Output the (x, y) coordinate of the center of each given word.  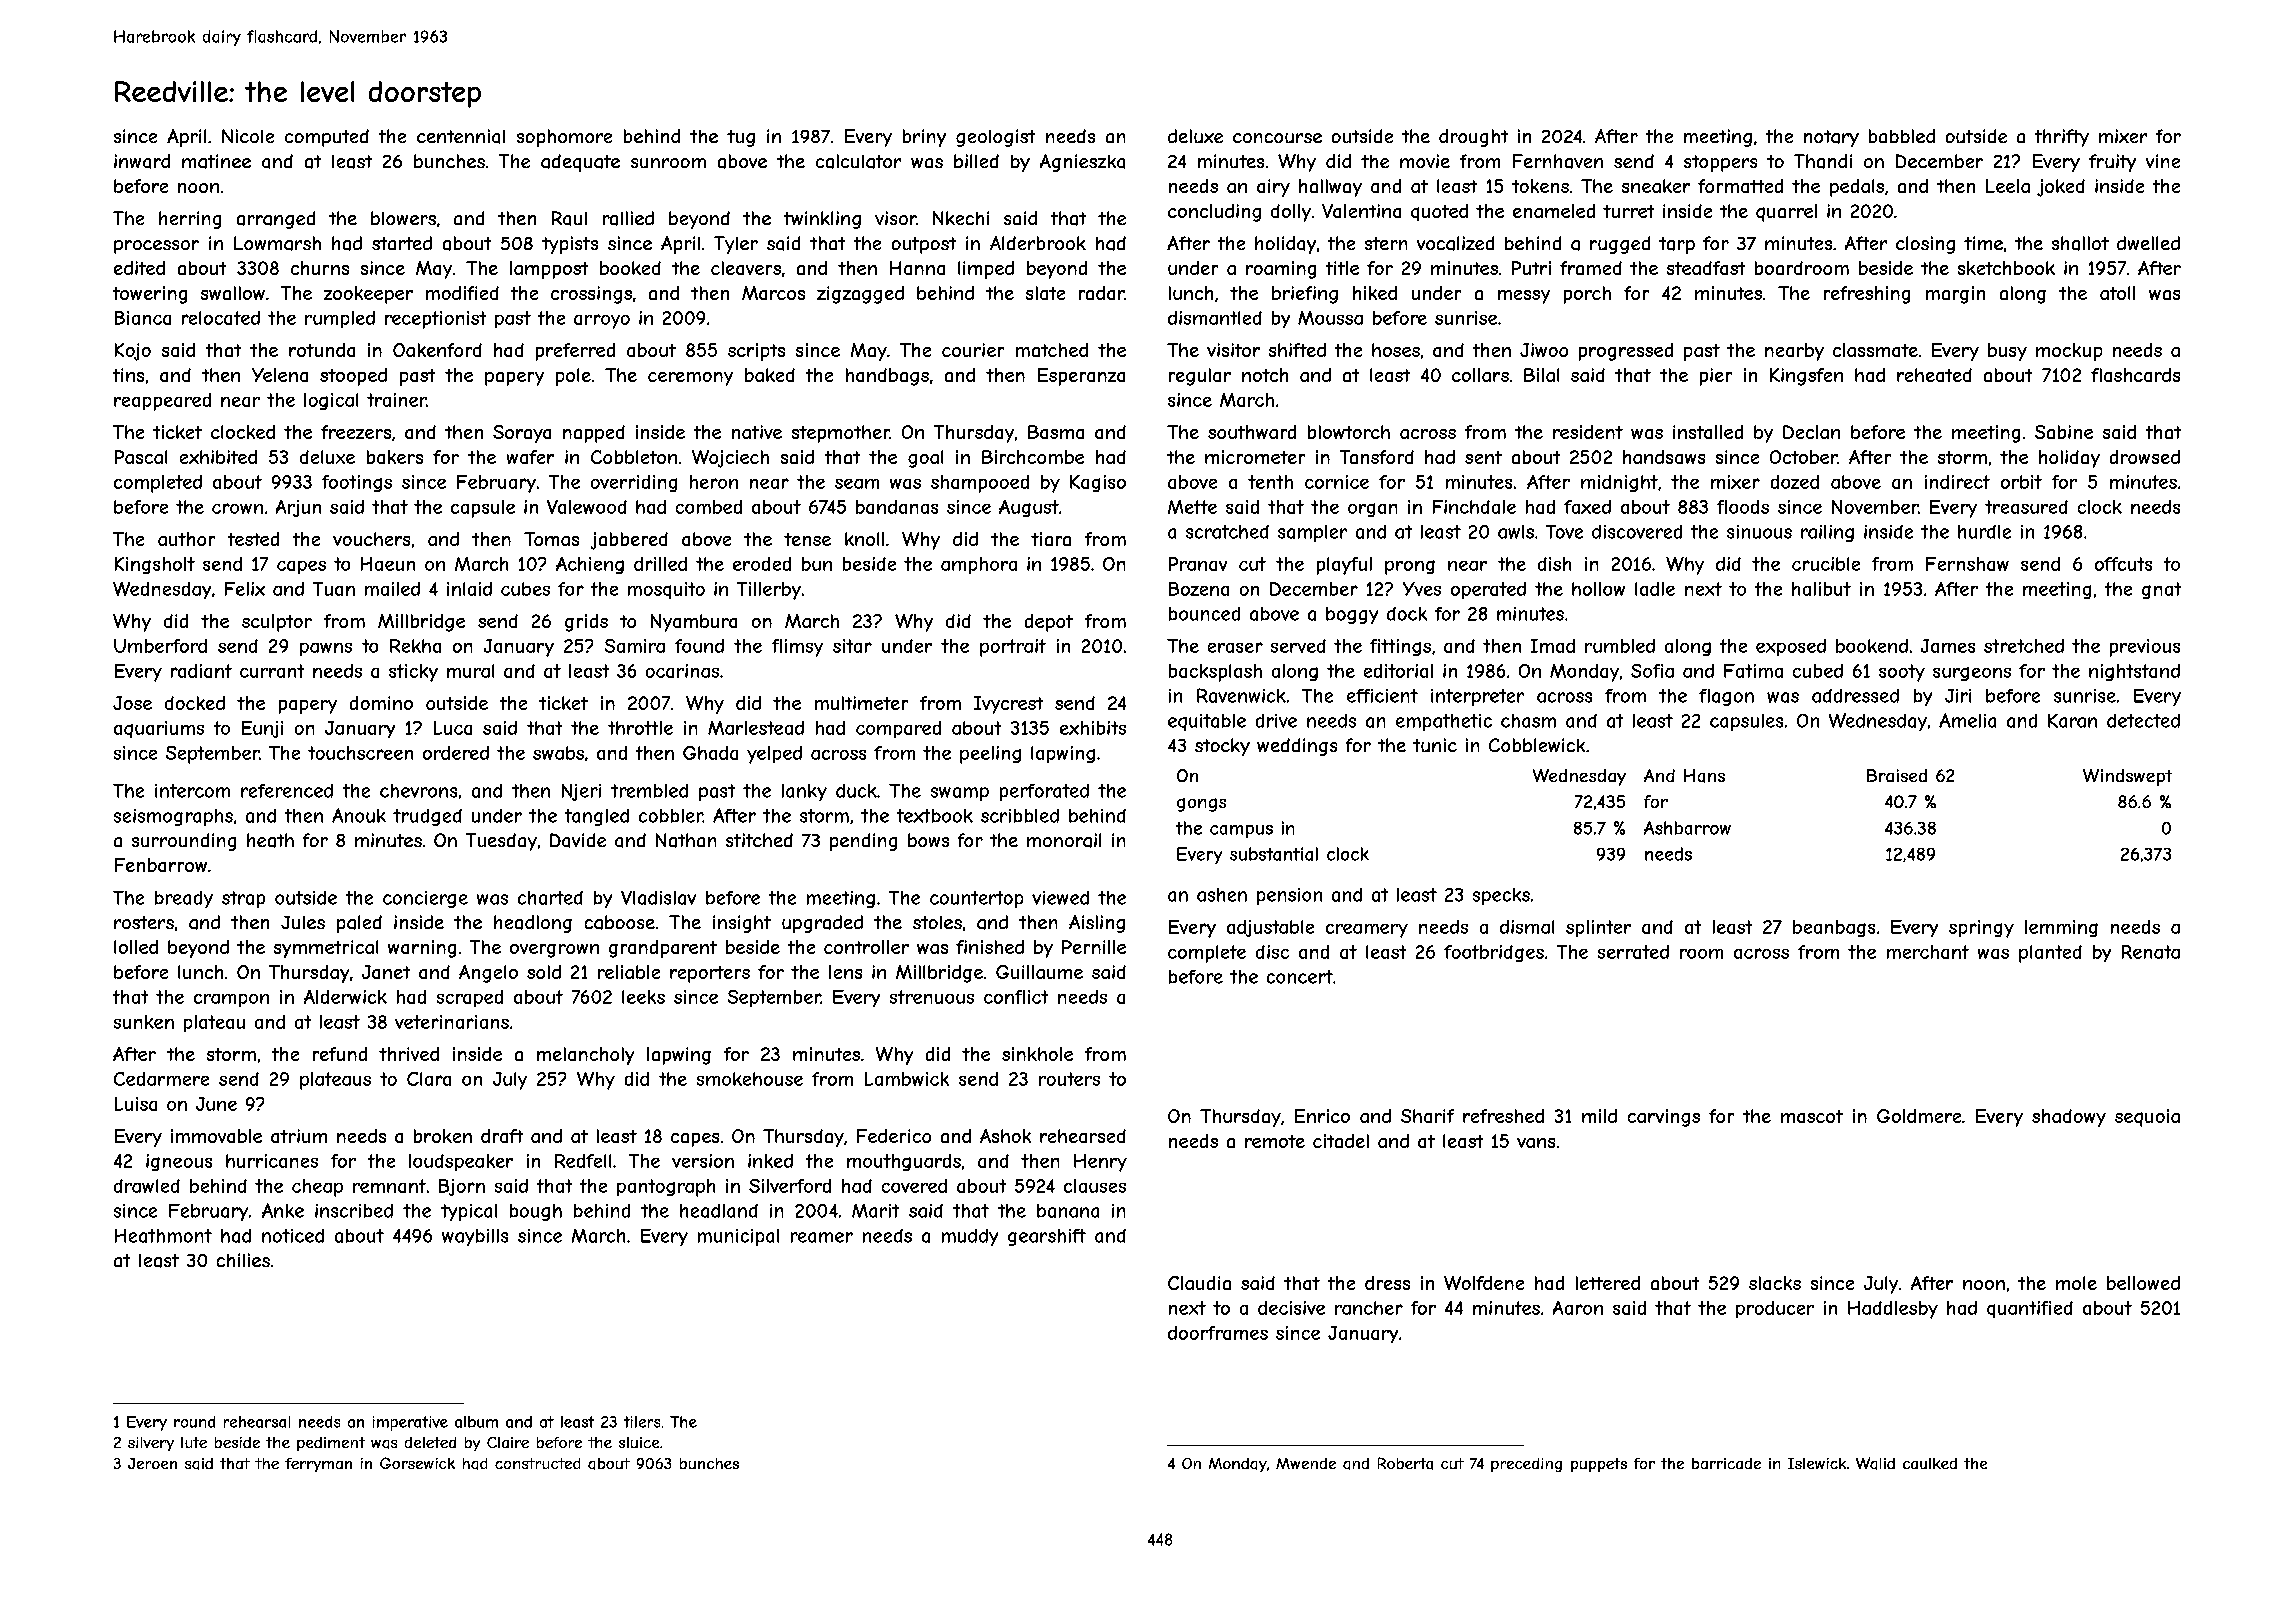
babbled (1902, 136)
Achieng (590, 565)
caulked (1930, 1463)
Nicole (248, 136)
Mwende (1306, 1463)
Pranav (1198, 564)
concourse (1277, 138)
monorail (1064, 840)
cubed (1818, 671)
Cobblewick (1537, 745)
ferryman (318, 1465)
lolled (136, 947)
